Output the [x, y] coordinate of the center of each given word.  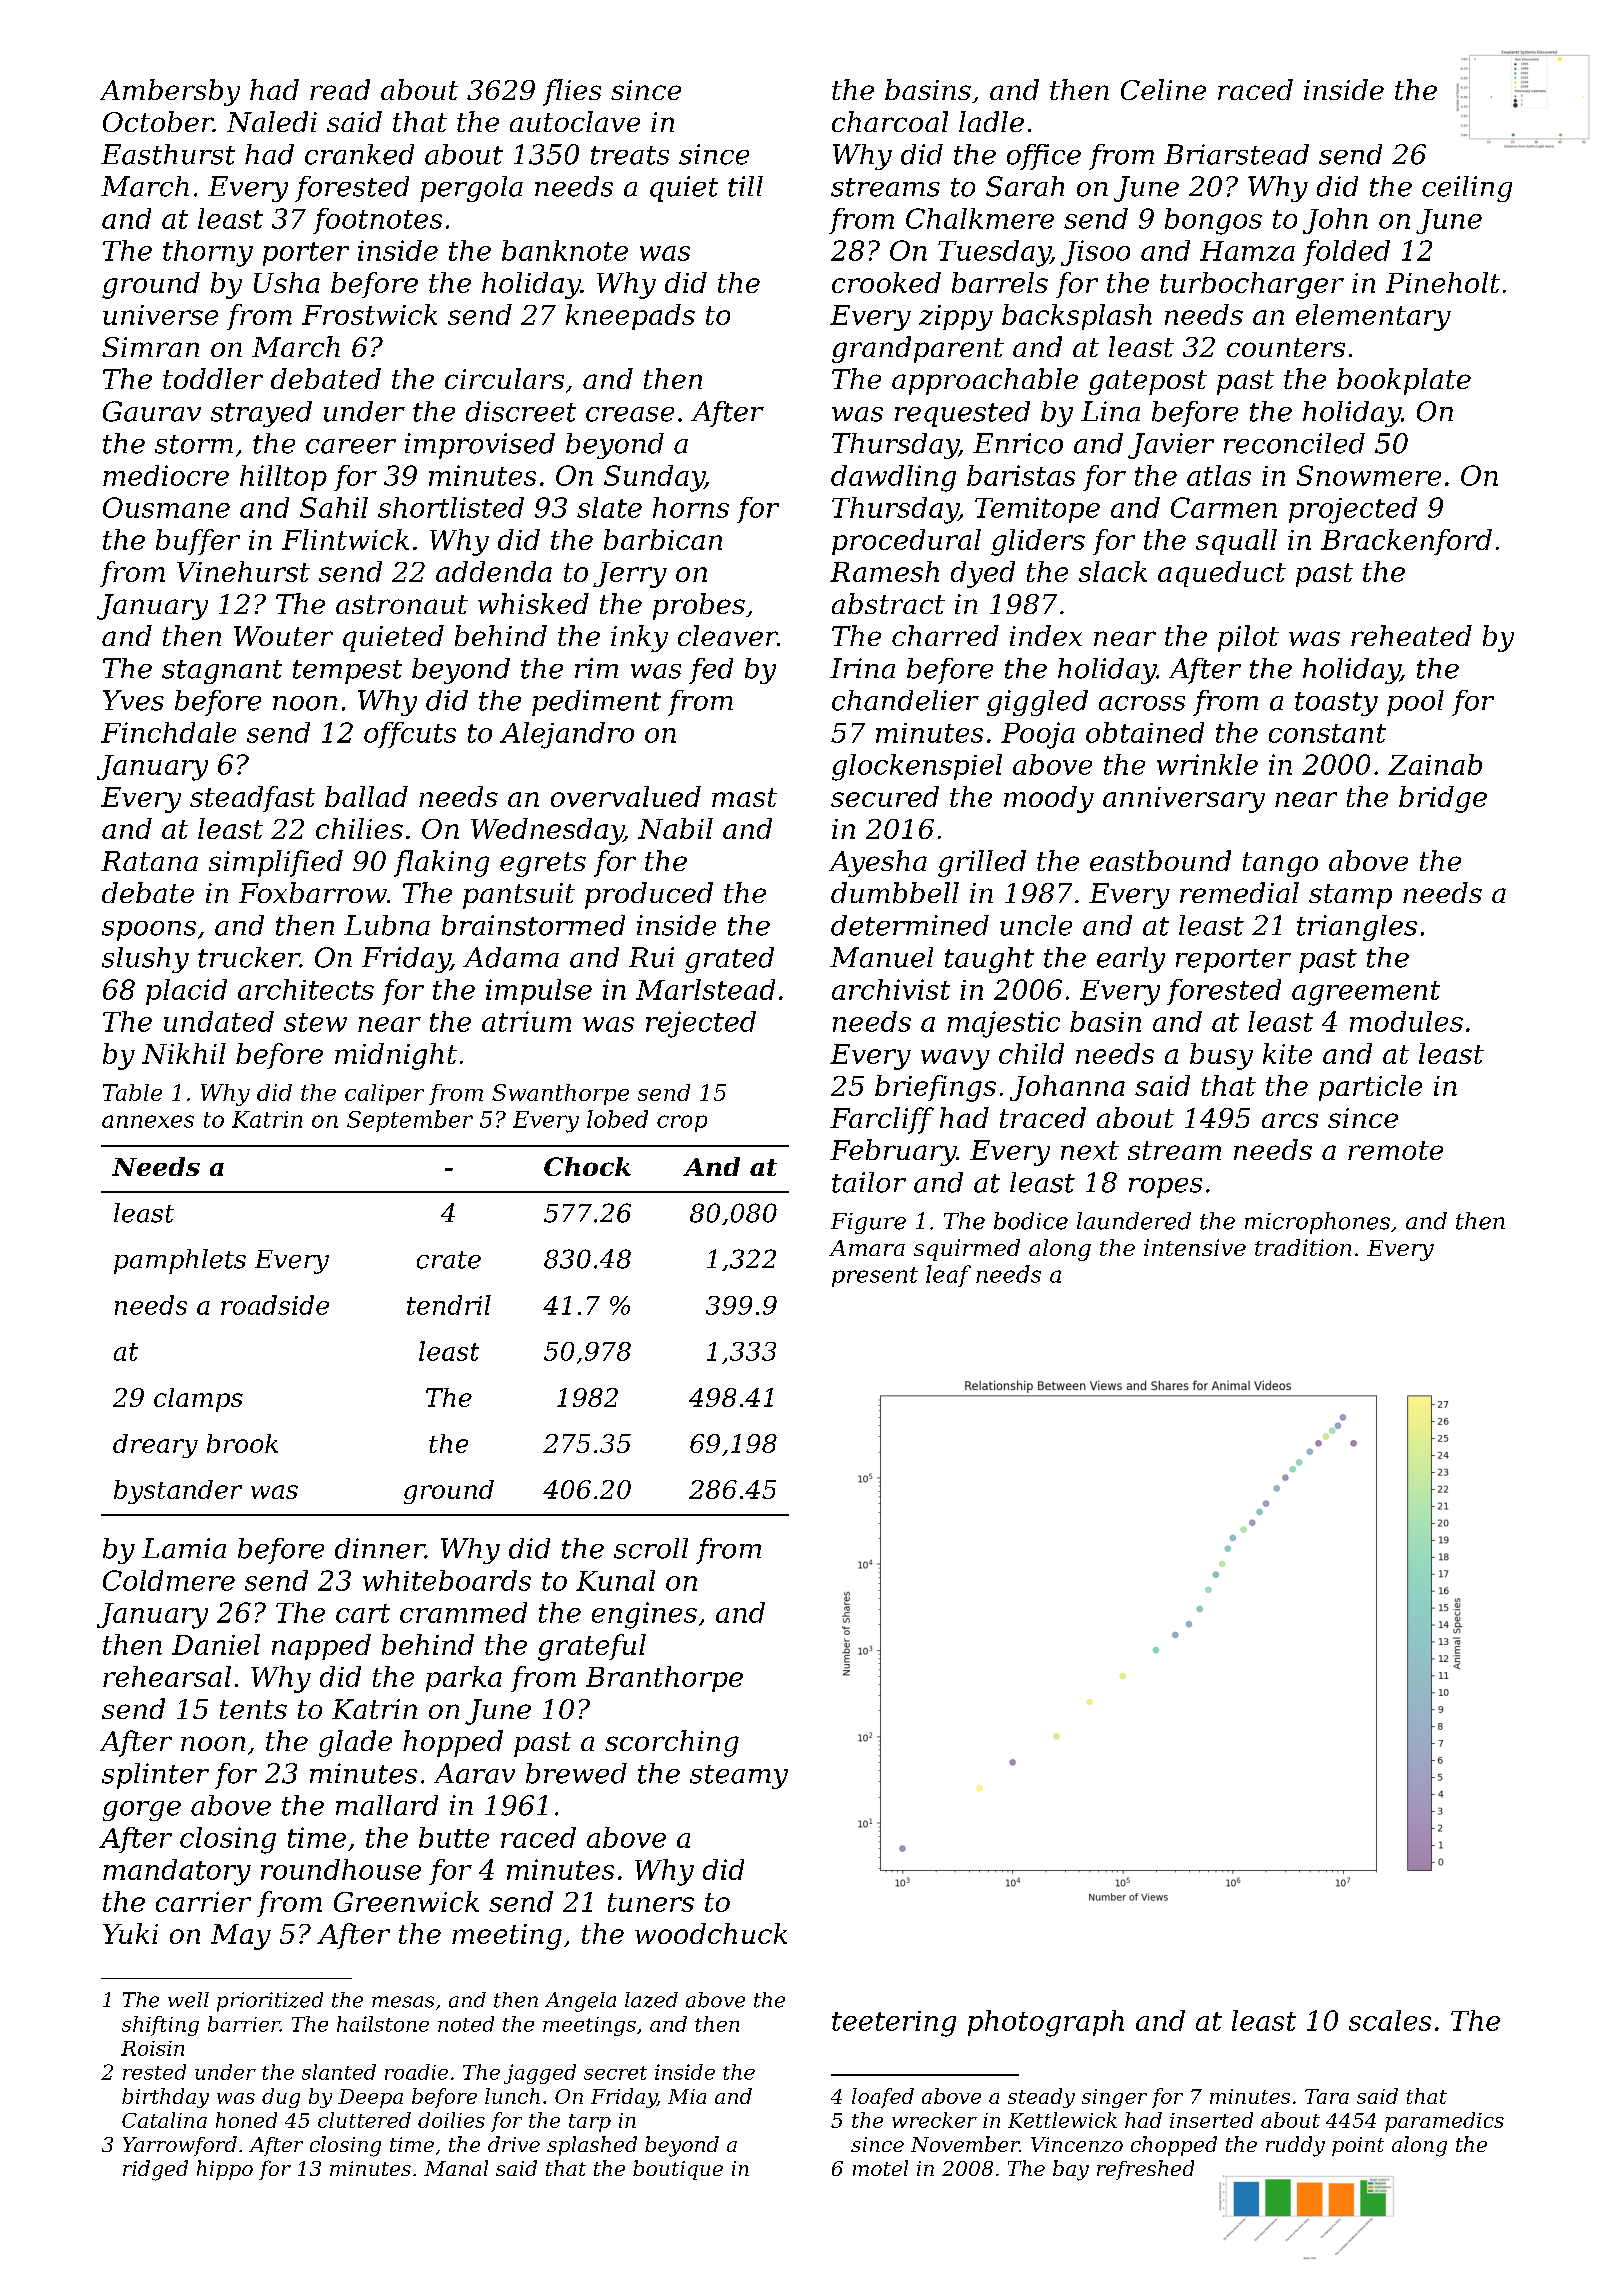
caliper [384, 1094]
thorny [208, 253]
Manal [456, 2168]
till [745, 186]
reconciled [1294, 443]
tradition [1303, 1247]
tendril [449, 1305]
